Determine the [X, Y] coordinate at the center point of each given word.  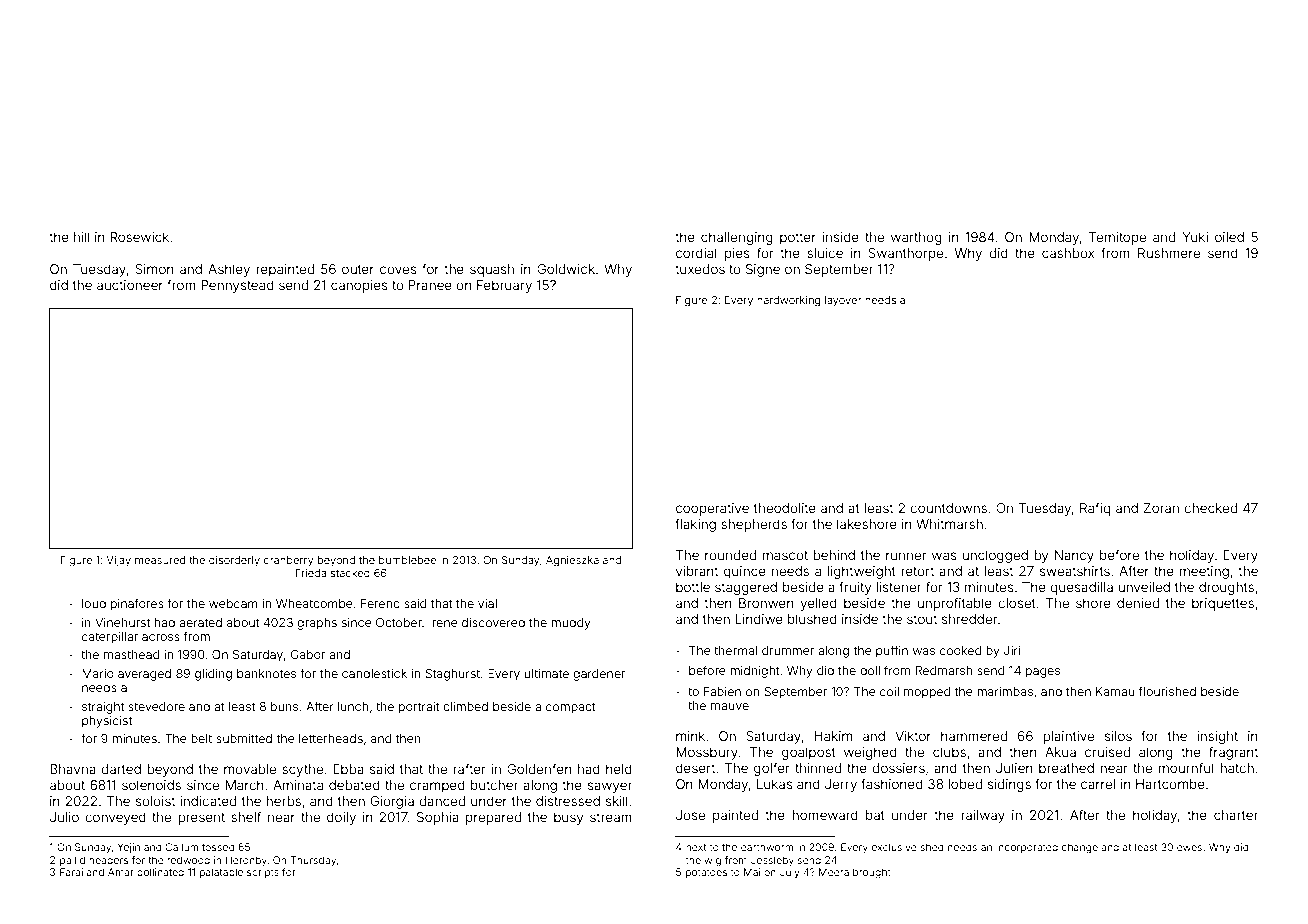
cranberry [289, 561]
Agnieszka [572, 561]
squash [492, 270]
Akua [1060, 752]
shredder [970, 619]
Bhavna [73, 769]
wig [712, 861]
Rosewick [139, 237]
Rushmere [1169, 253]
